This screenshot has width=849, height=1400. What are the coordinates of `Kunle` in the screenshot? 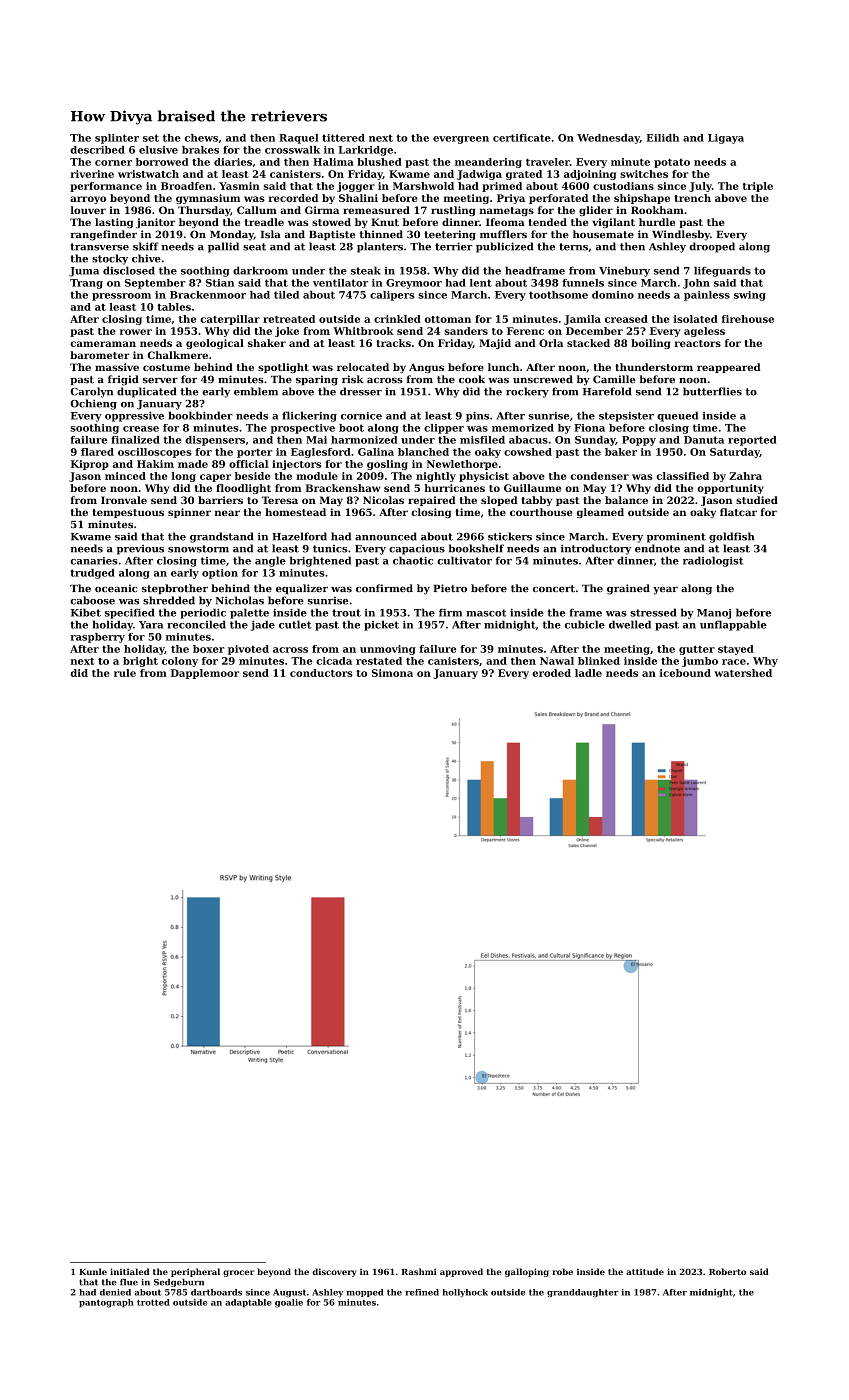 It's located at (93, 1271).
